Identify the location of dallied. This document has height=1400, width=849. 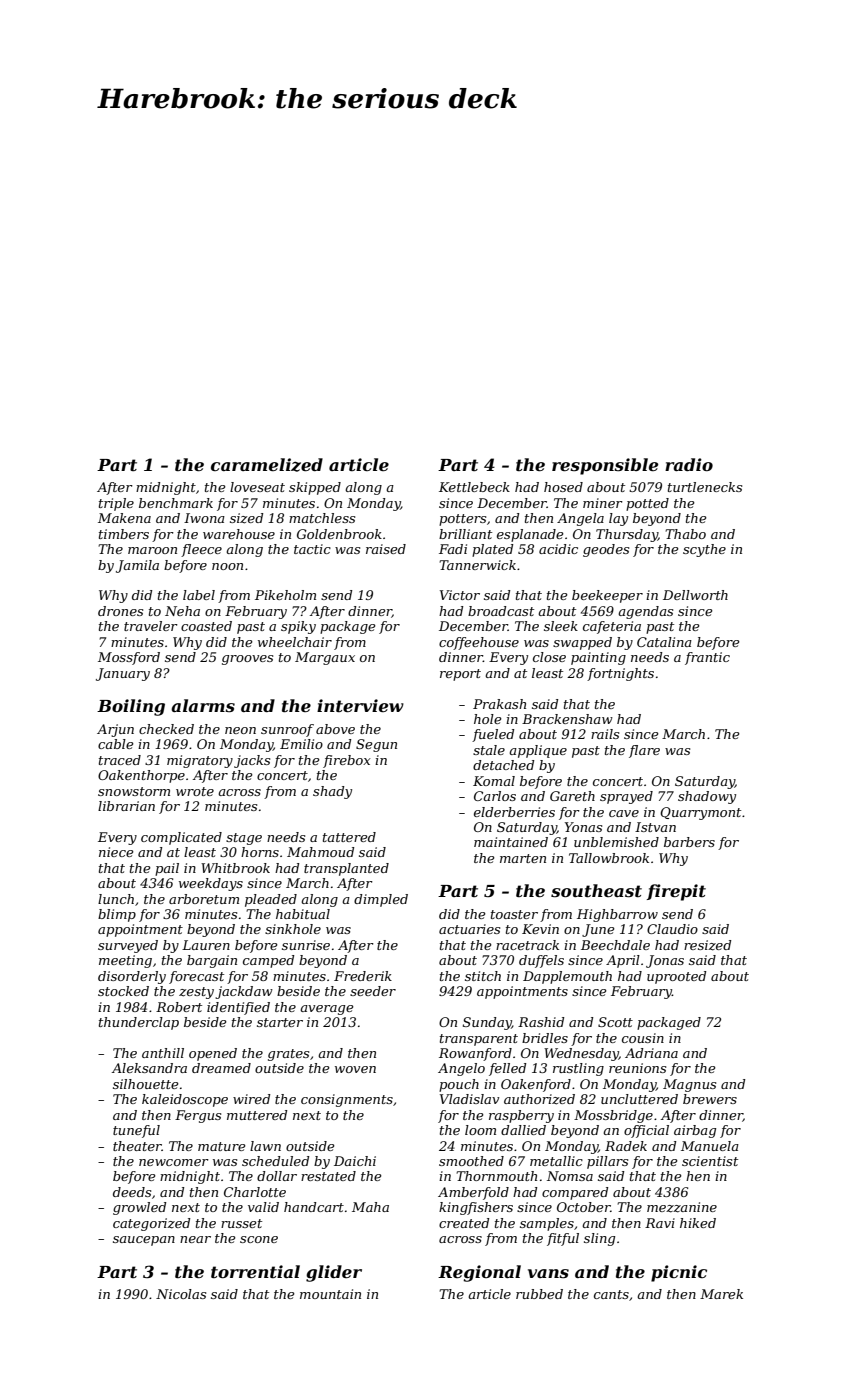
(523, 1130).
